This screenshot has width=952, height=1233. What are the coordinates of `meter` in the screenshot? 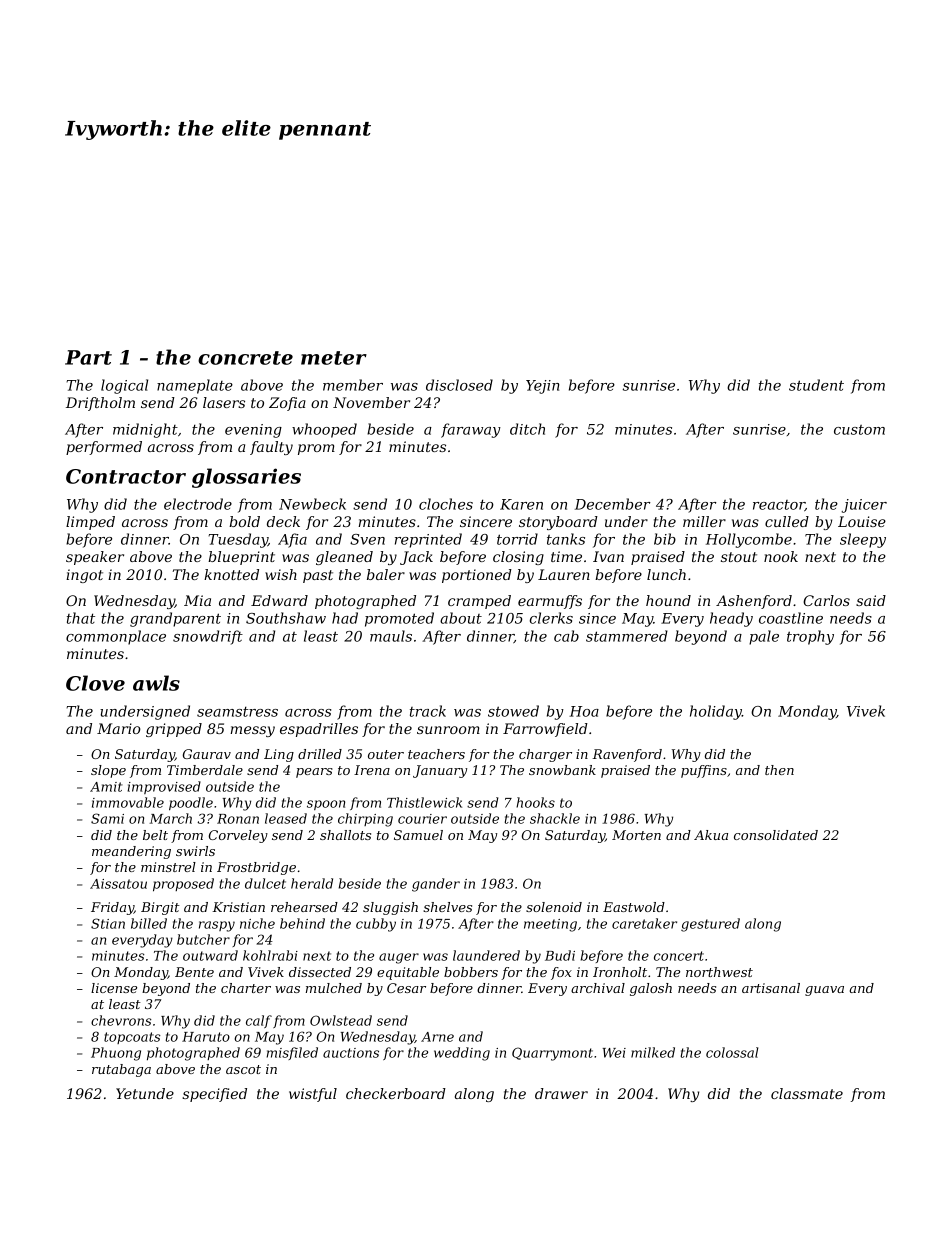 It's located at (334, 358).
